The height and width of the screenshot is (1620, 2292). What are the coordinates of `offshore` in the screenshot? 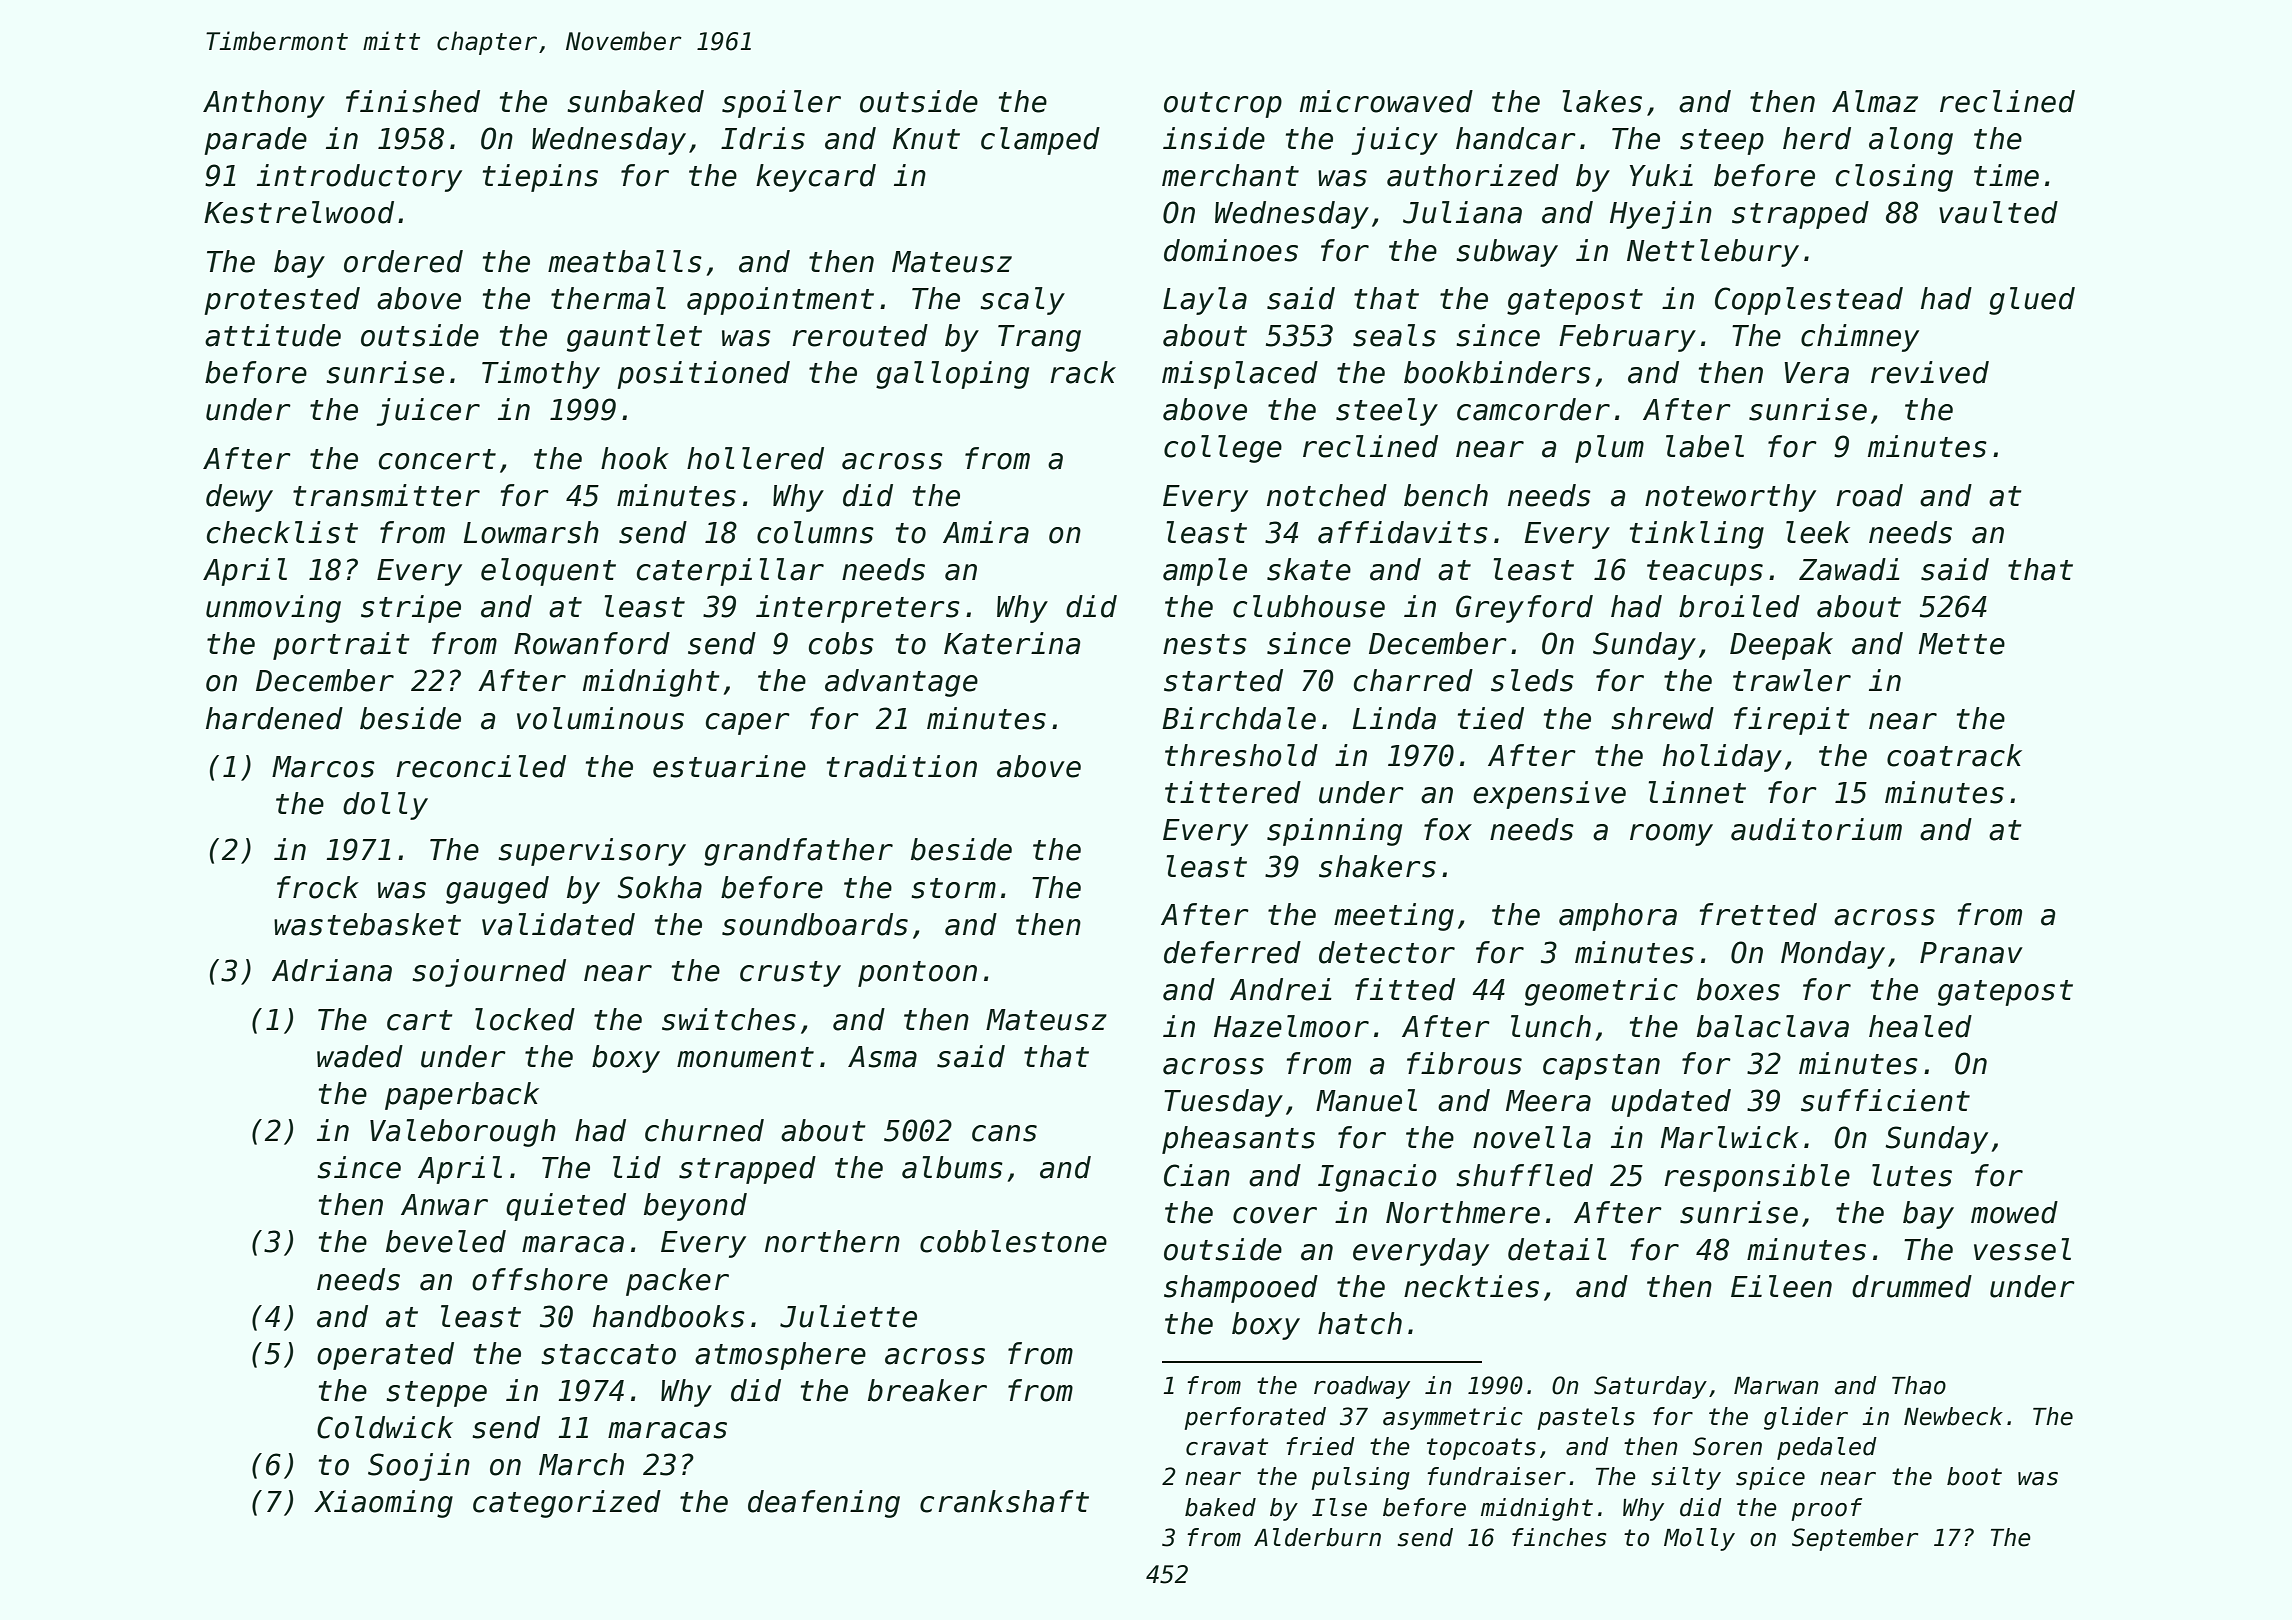 It's located at (540, 1279).
